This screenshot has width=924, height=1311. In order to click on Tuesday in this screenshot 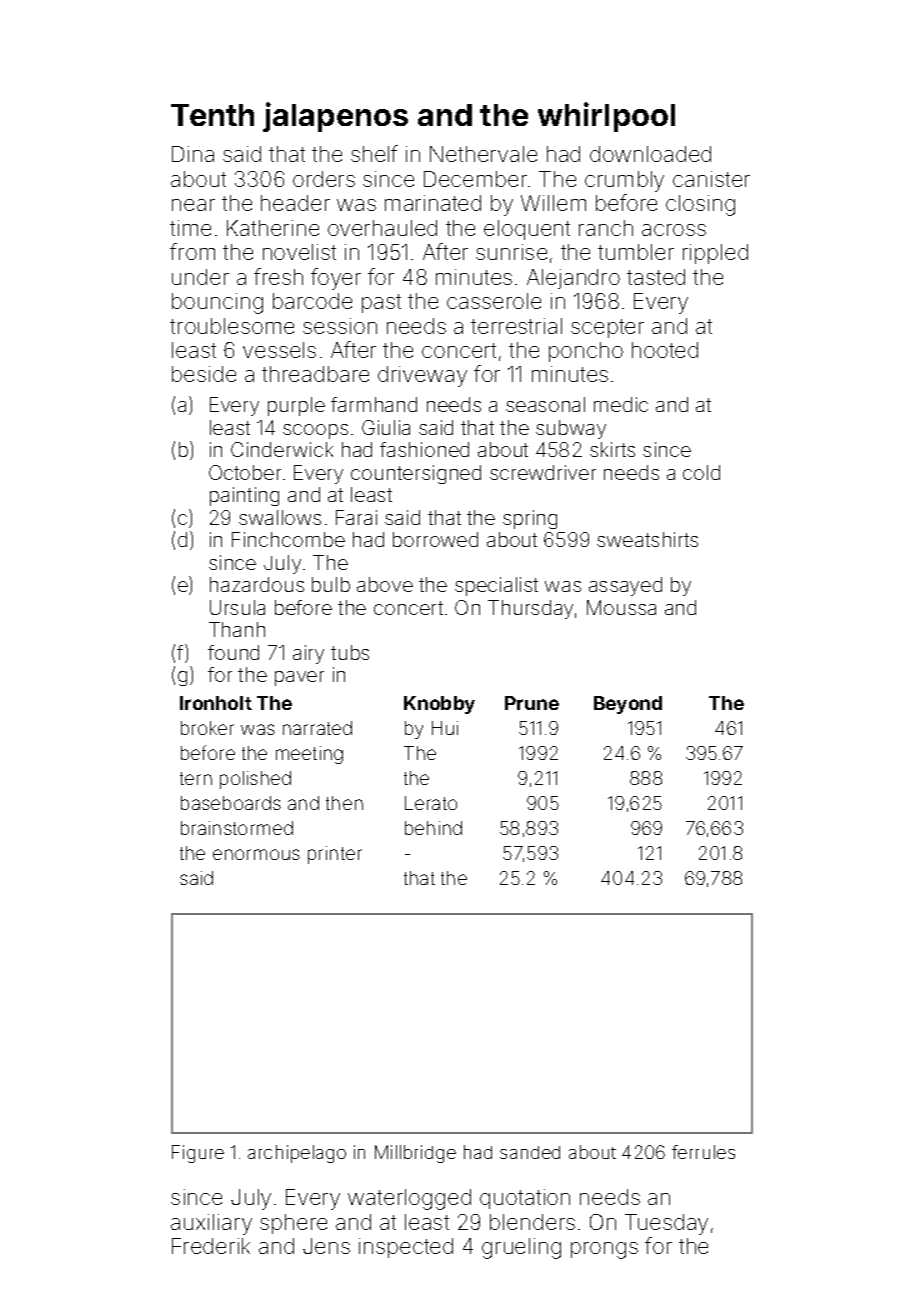, I will do `click(666, 1224)`.
